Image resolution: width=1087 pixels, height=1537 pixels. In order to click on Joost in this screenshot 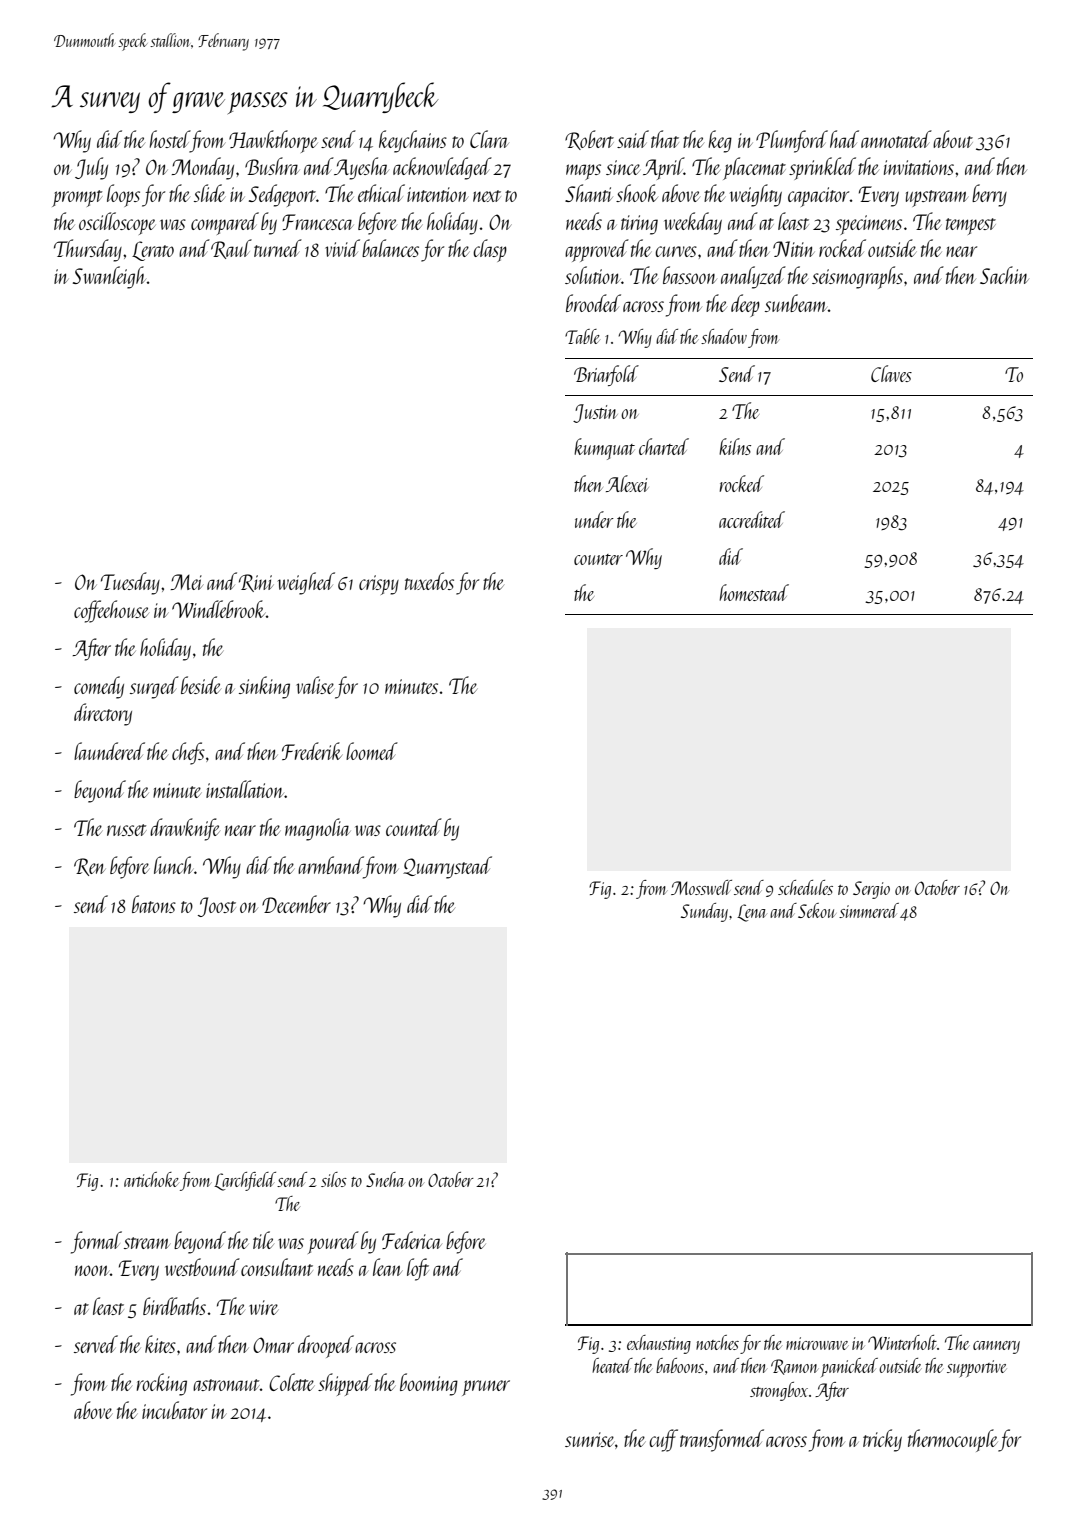, I will do `click(217, 907)`.
